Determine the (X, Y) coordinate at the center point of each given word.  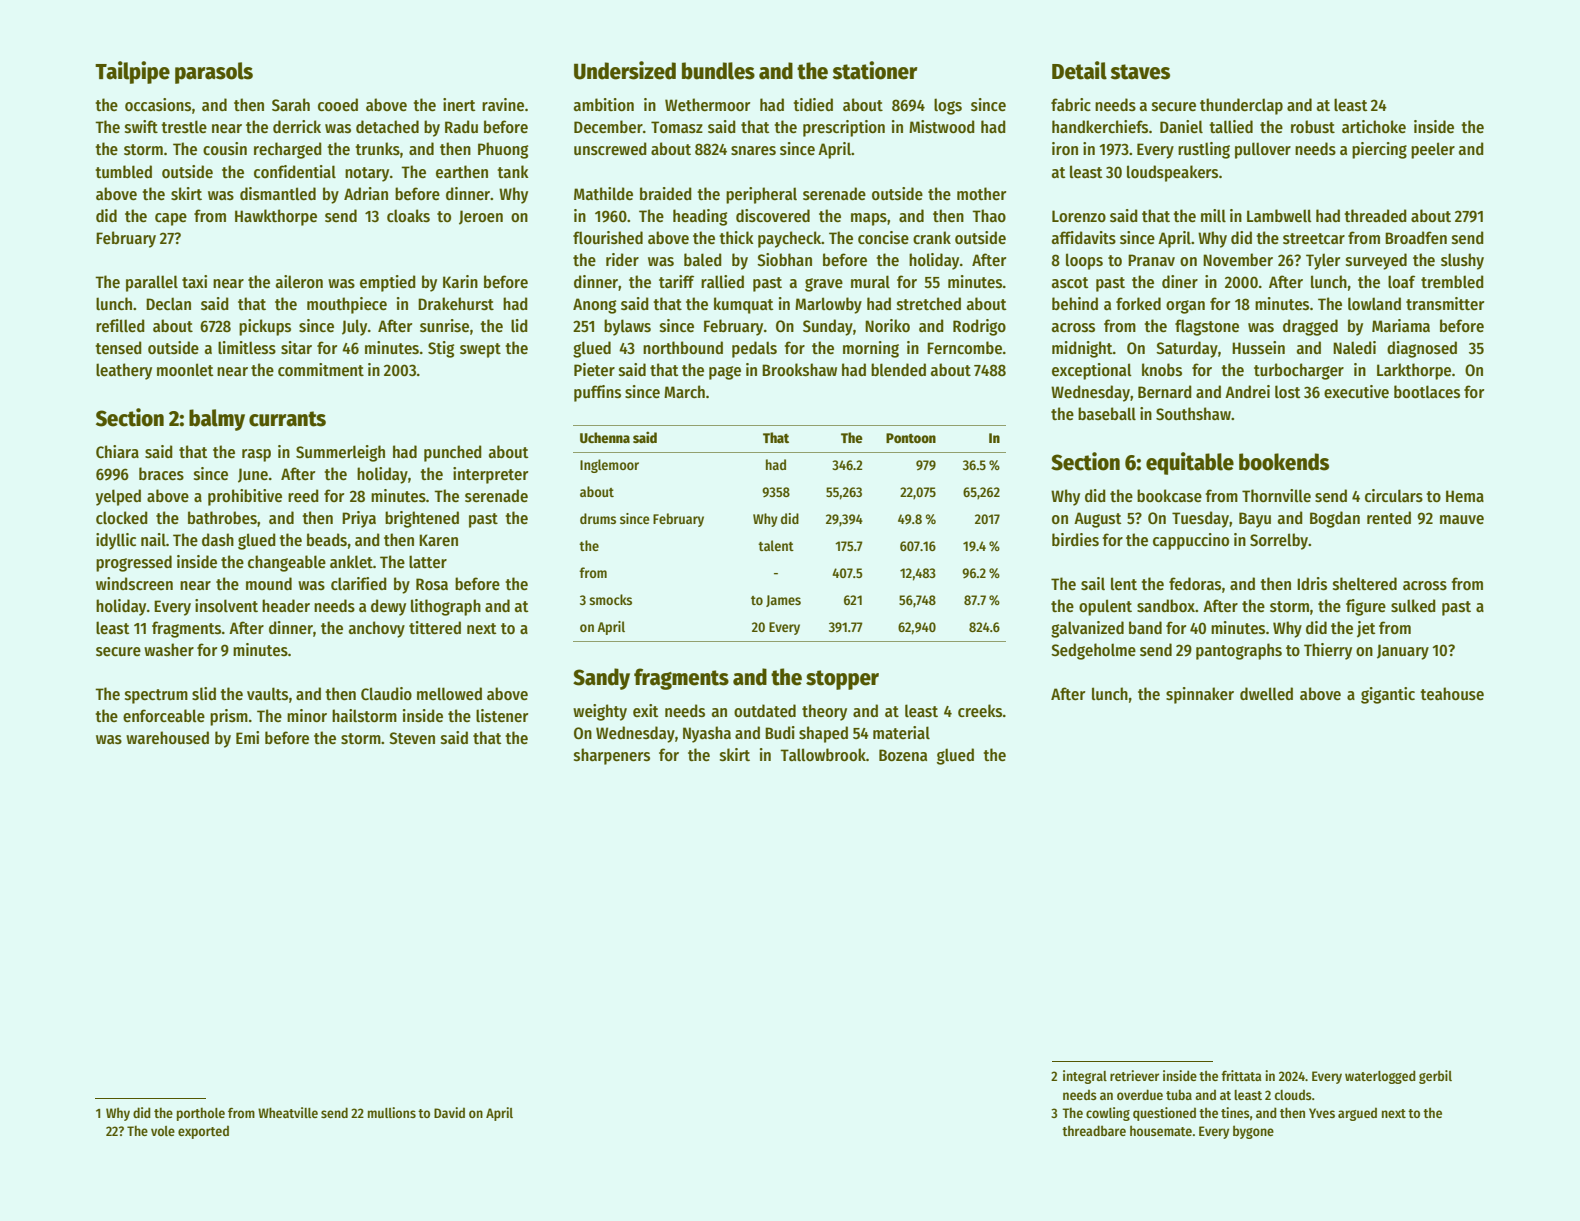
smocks (610, 599)
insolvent (226, 605)
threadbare (1094, 1130)
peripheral (761, 195)
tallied (1231, 126)
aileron (299, 281)
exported (203, 1132)
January (1403, 652)
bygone (1253, 1132)
